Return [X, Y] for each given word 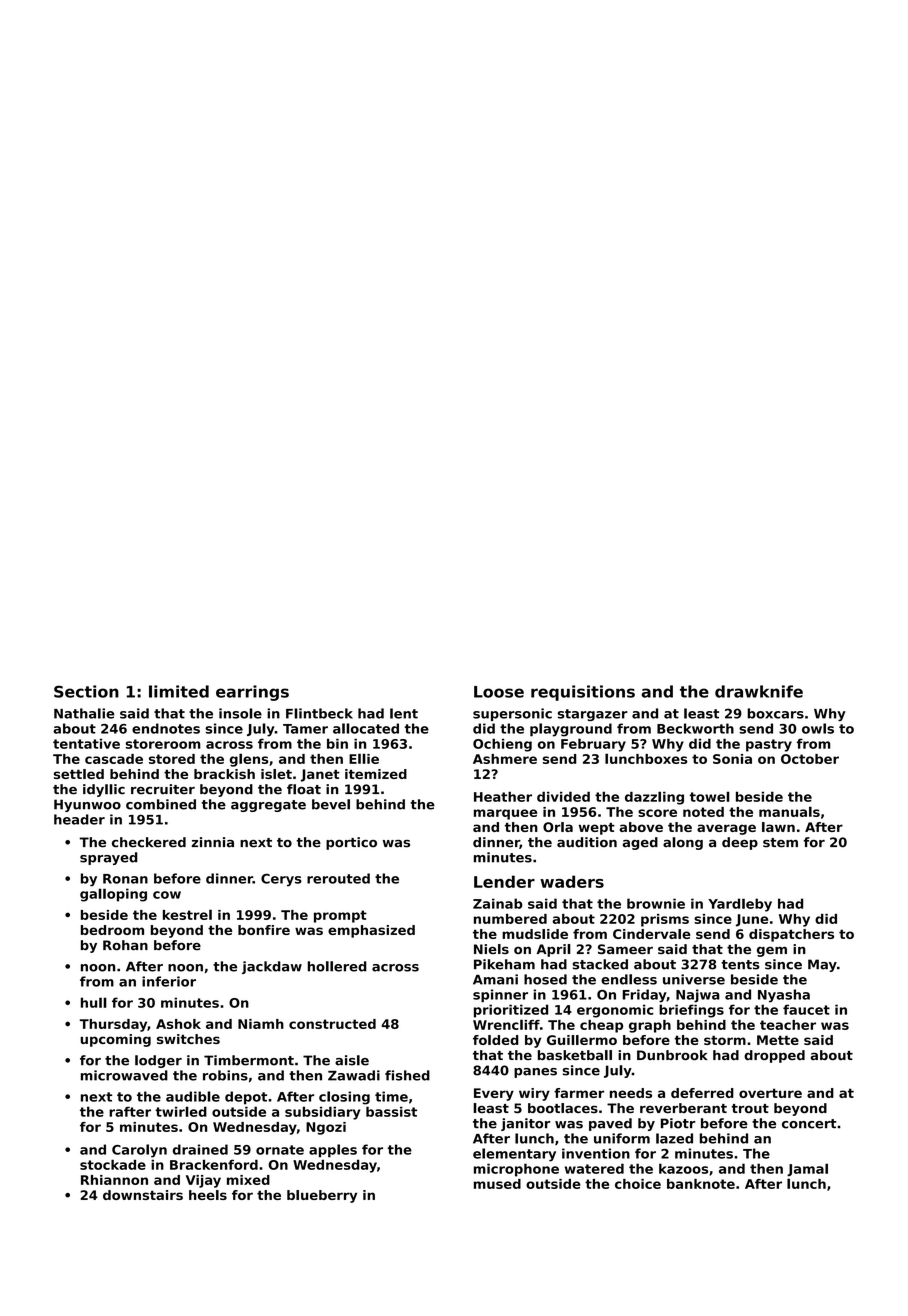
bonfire [264, 930]
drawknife [759, 691]
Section [86, 691]
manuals [789, 811]
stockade [113, 1164]
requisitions [583, 693]
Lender [504, 881]
